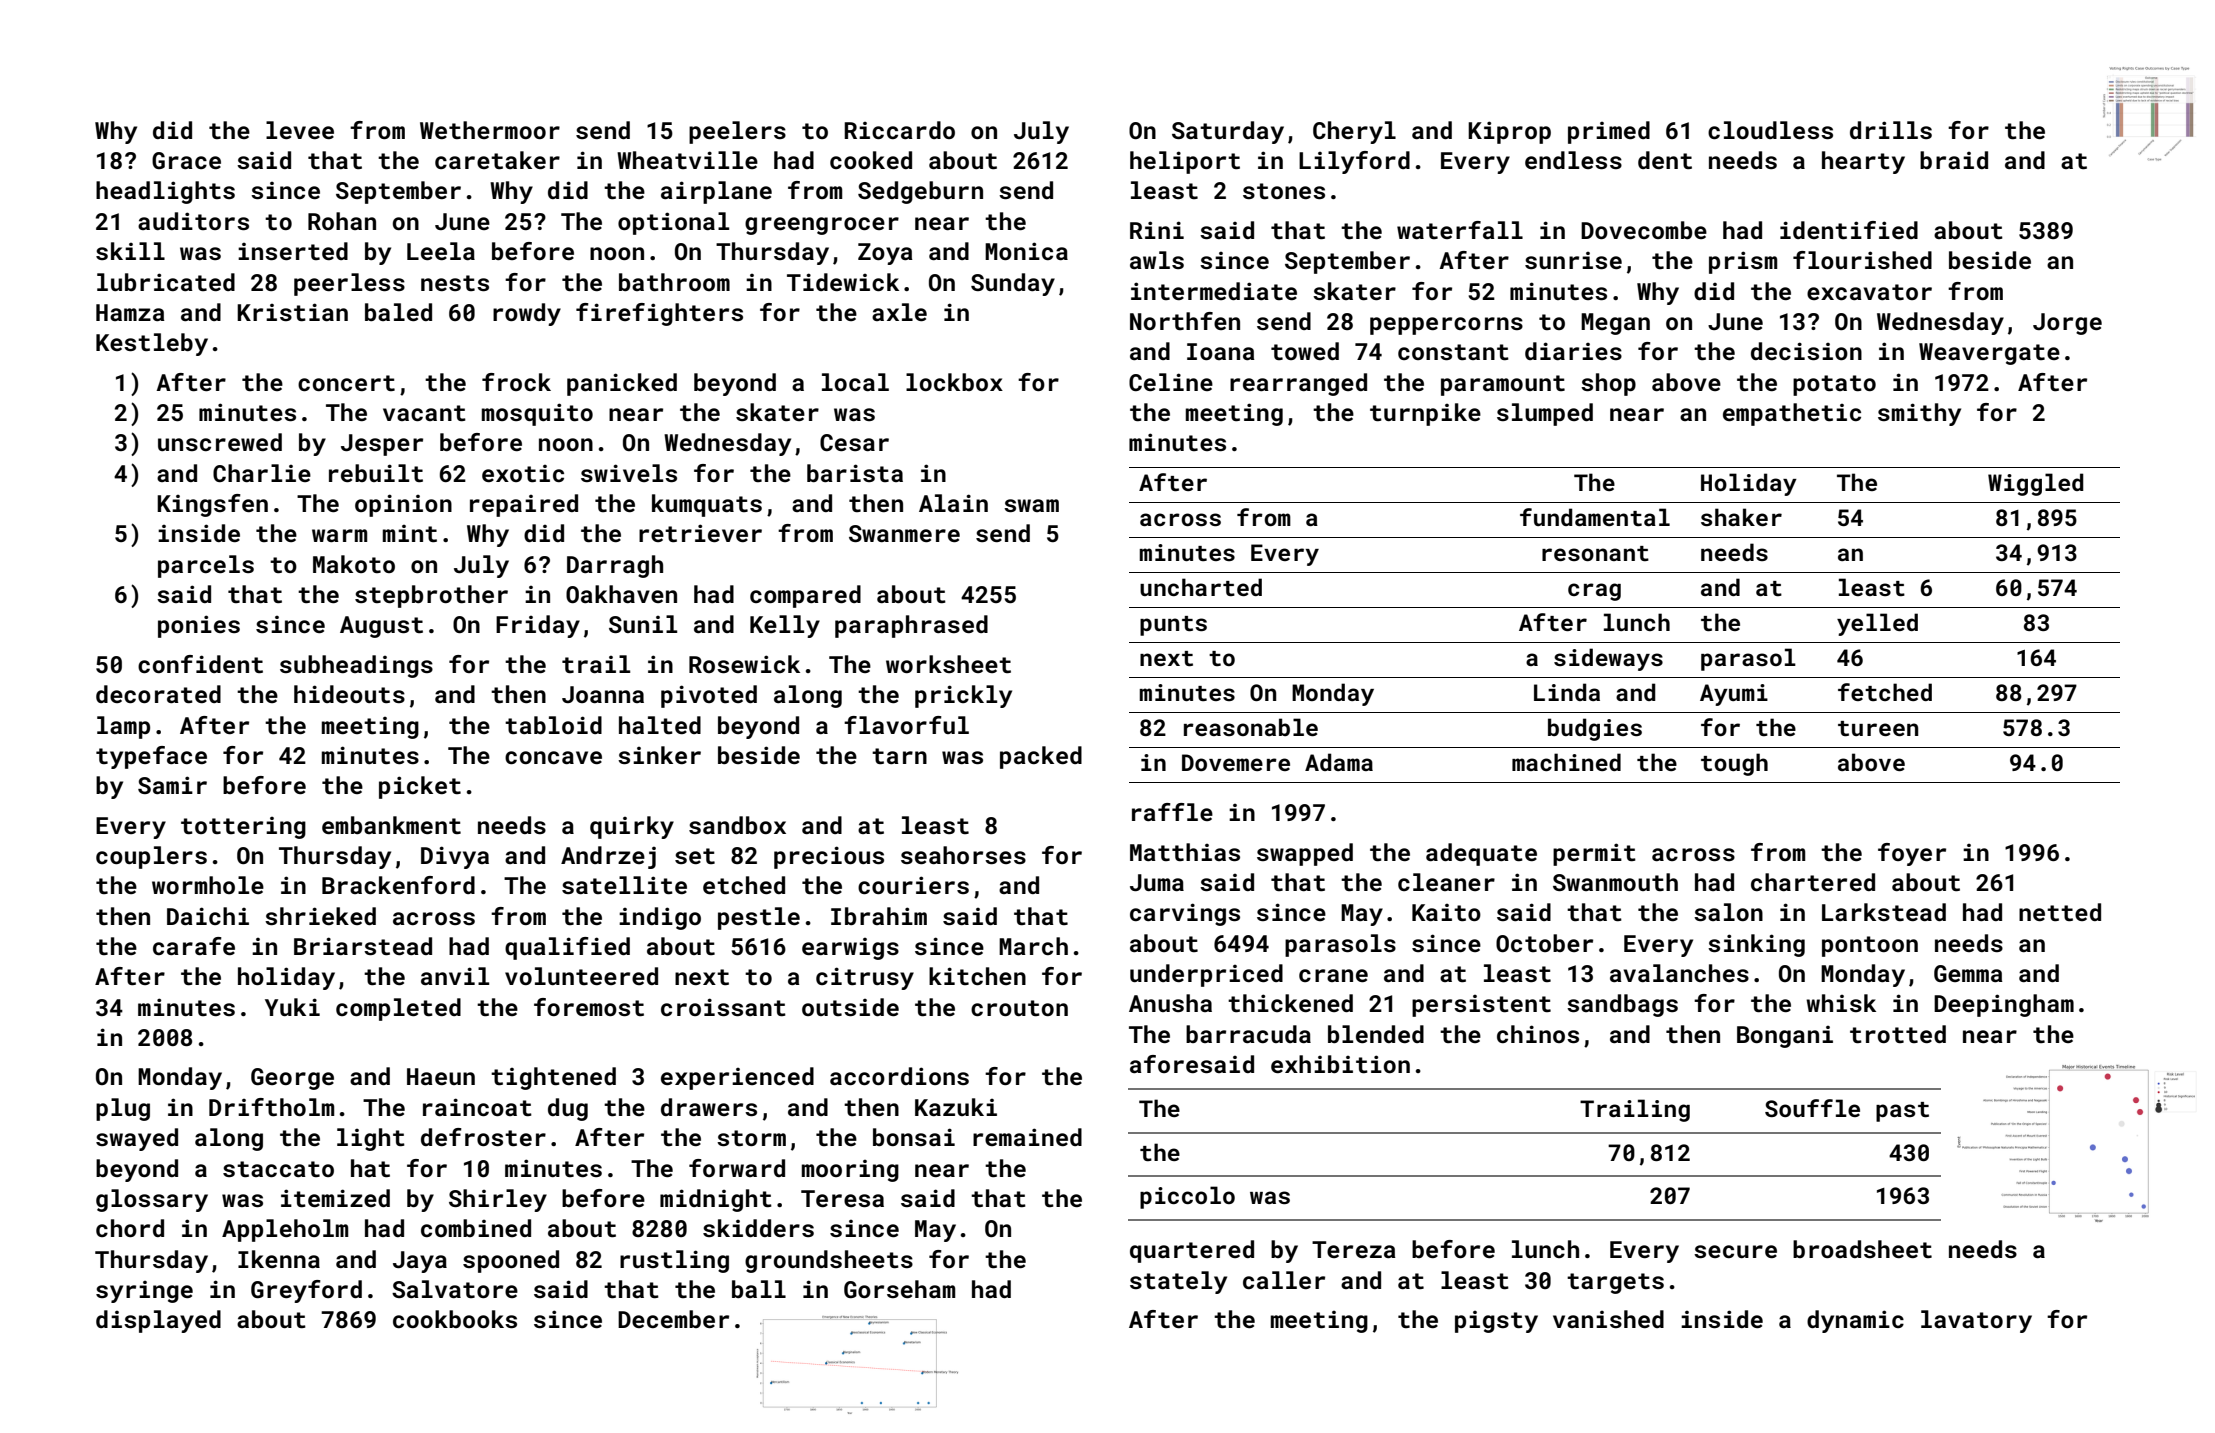 This document has width=2215, height=1433. Describe the element at coordinates (285, 1230) in the document. I see `Appleholm` at that location.
